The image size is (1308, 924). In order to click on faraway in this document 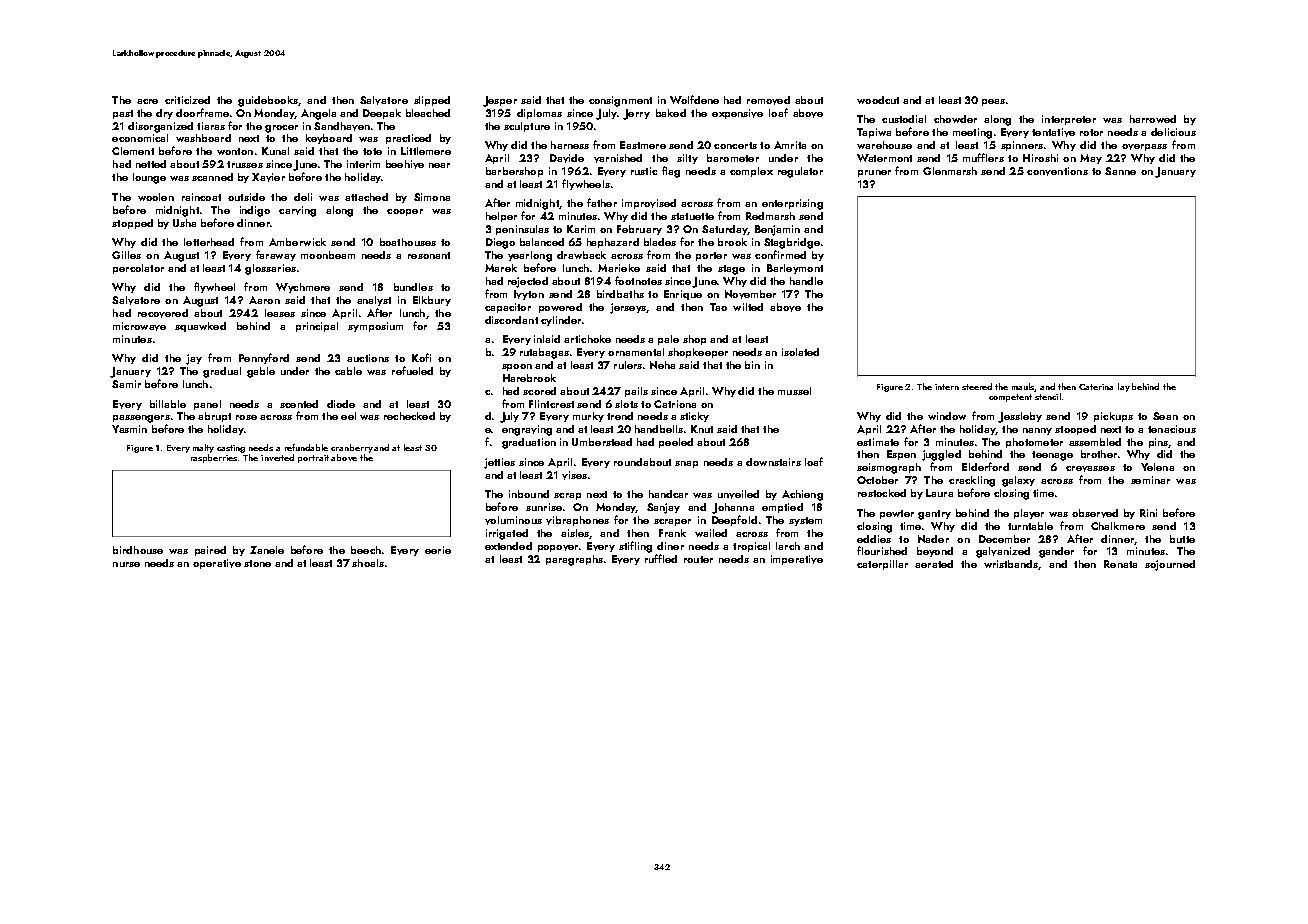, I will do `click(276, 255)`.
